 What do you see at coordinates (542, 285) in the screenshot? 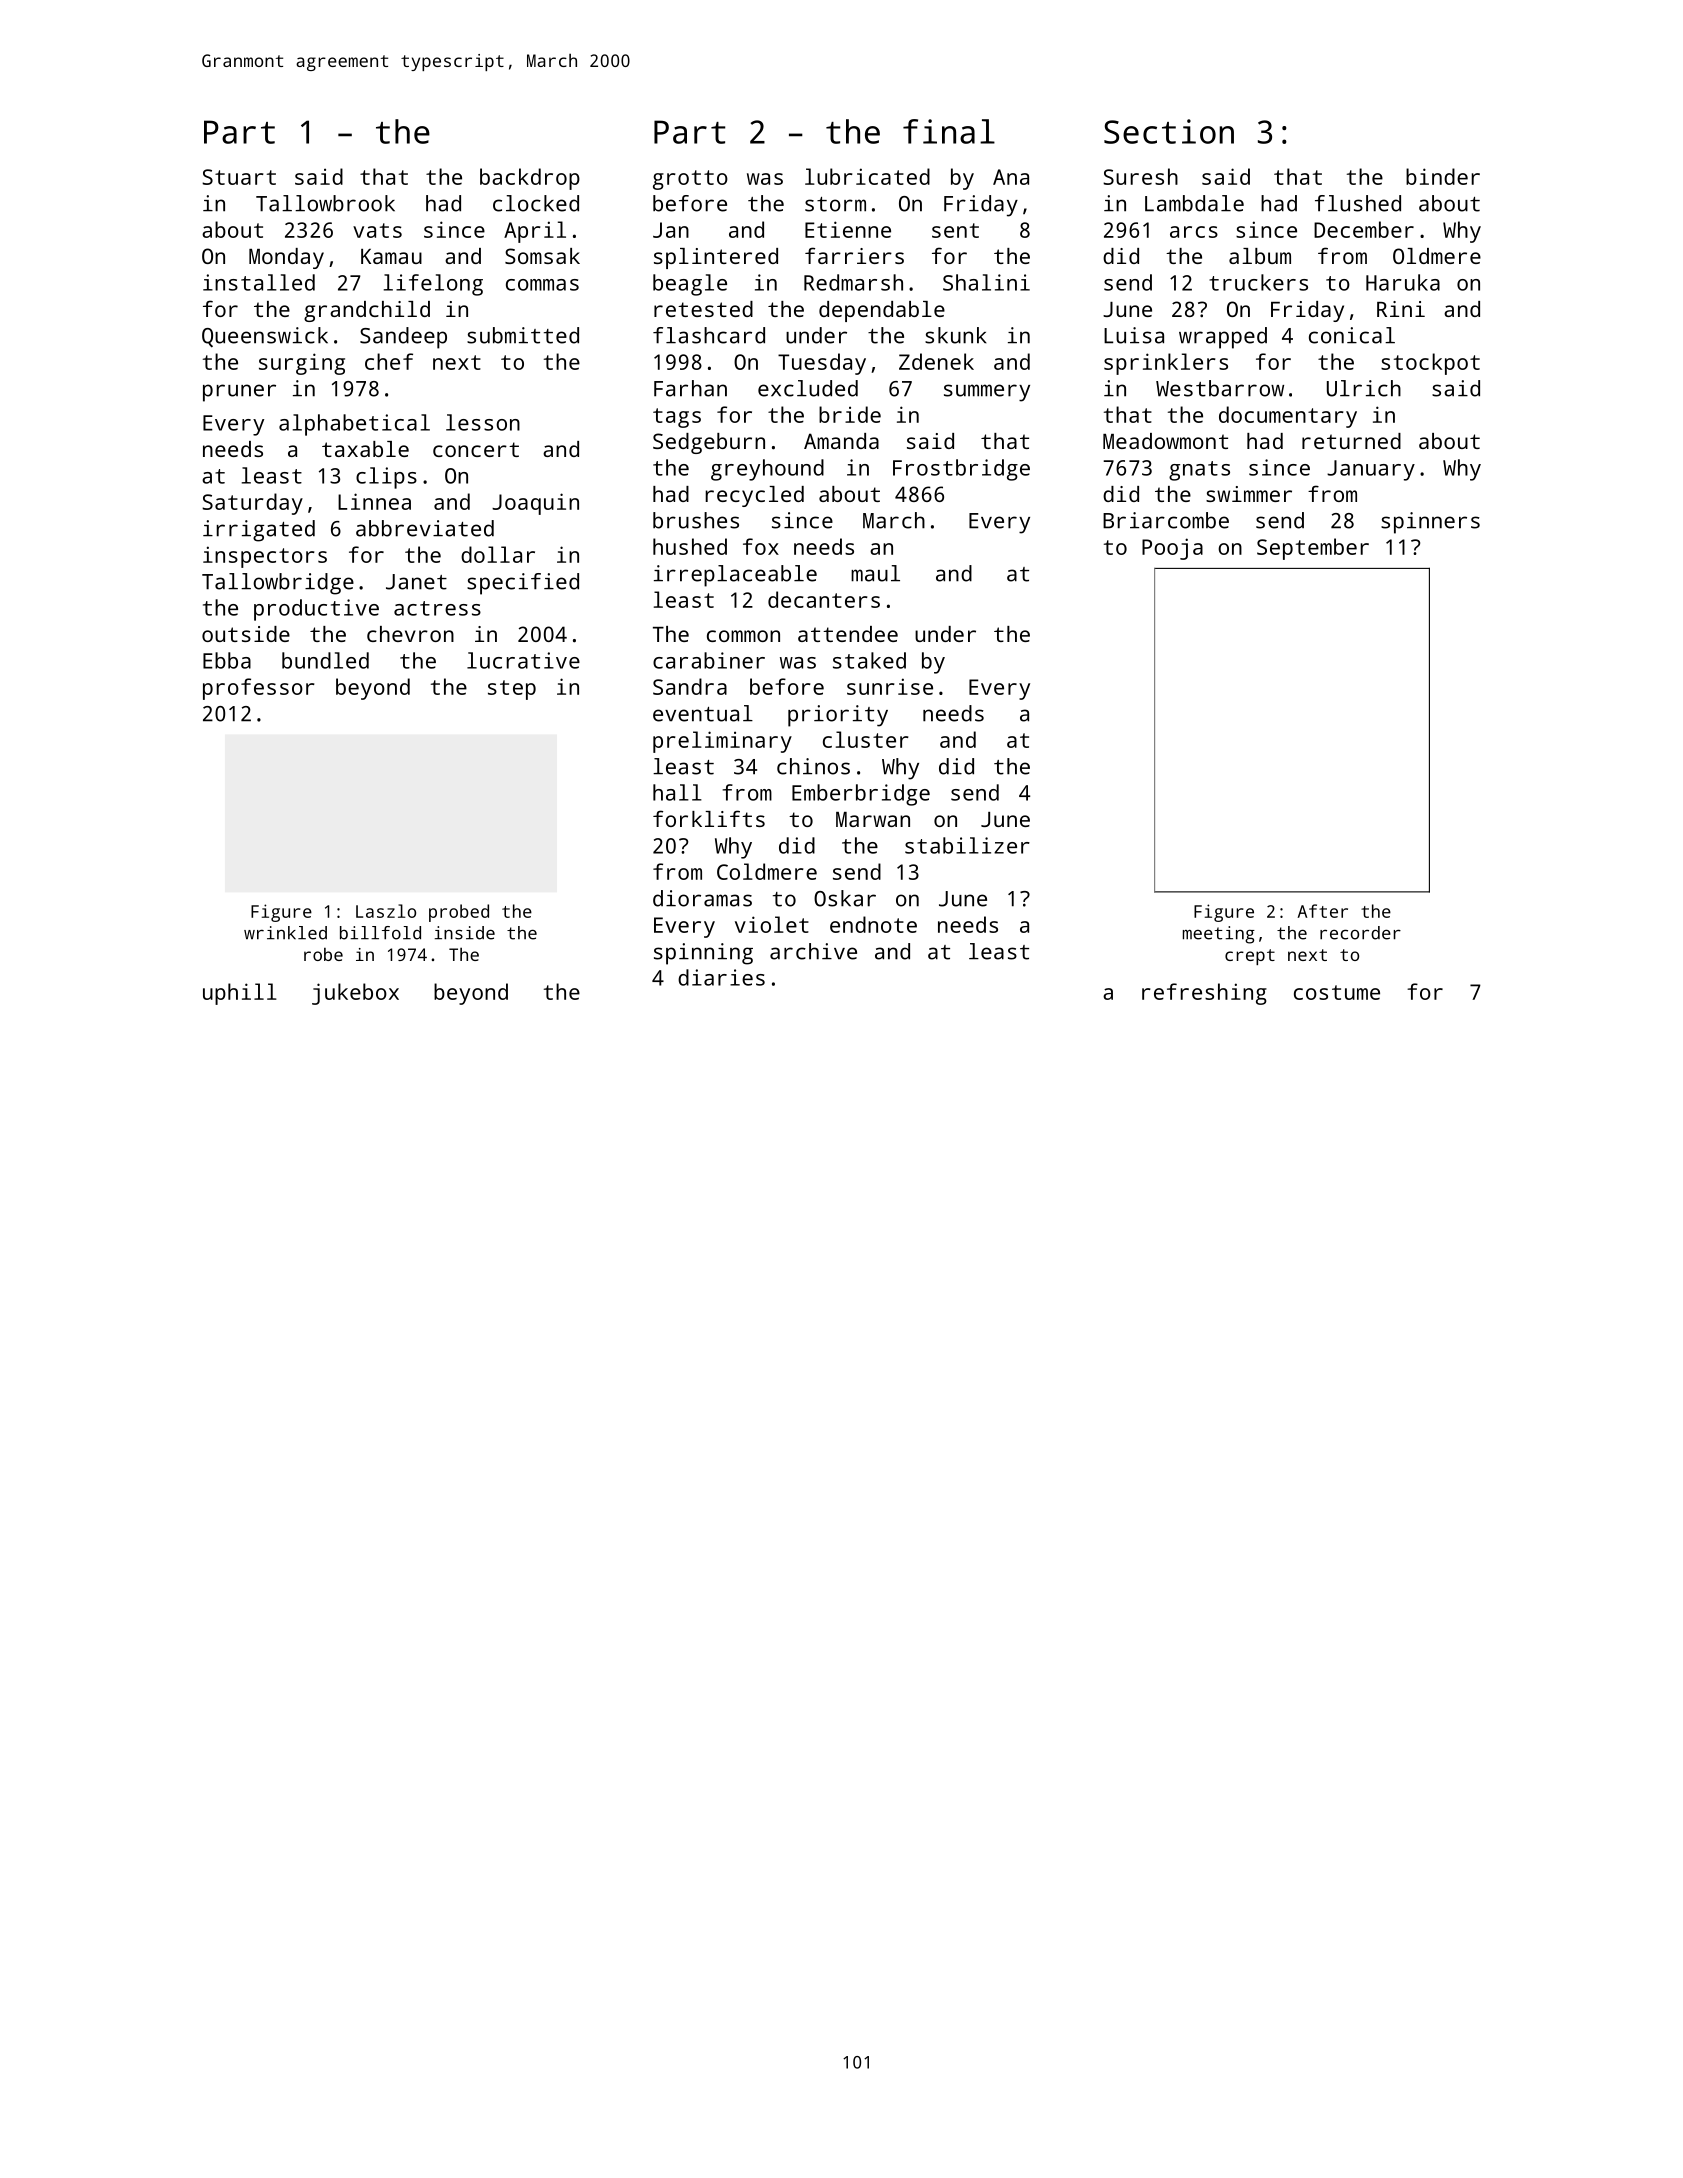
I see `commas` at bounding box center [542, 285].
